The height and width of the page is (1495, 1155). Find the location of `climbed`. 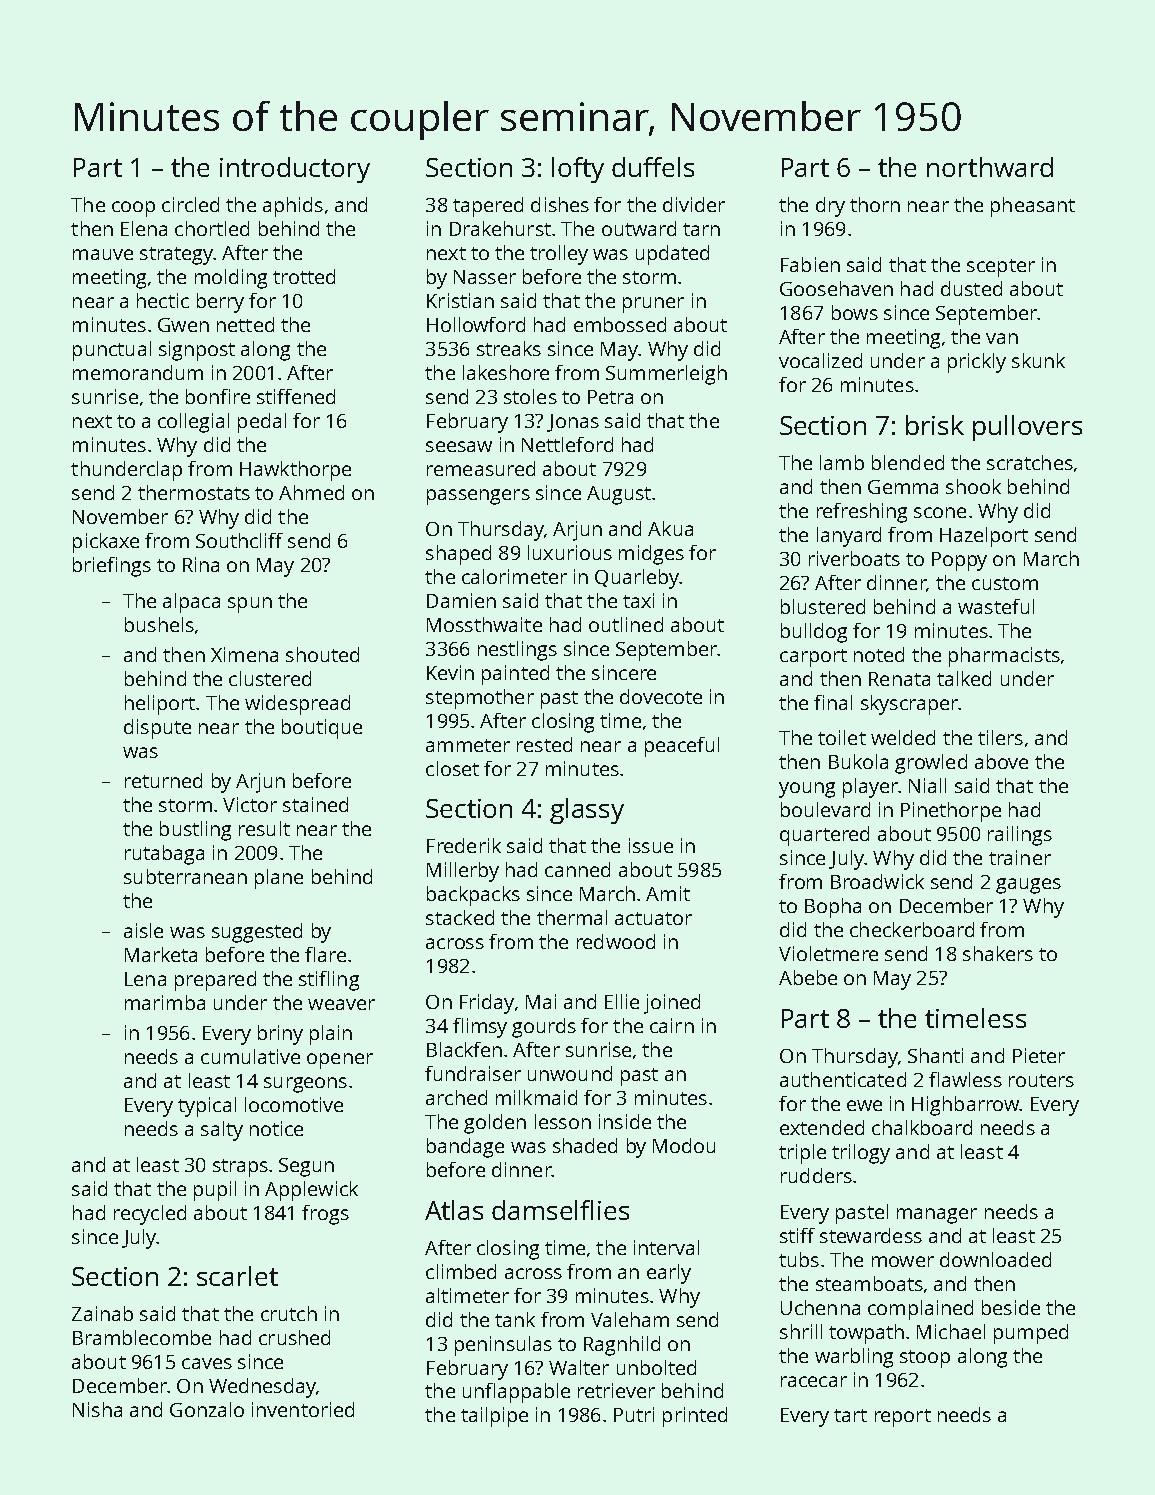

climbed is located at coordinates (461, 1271).
